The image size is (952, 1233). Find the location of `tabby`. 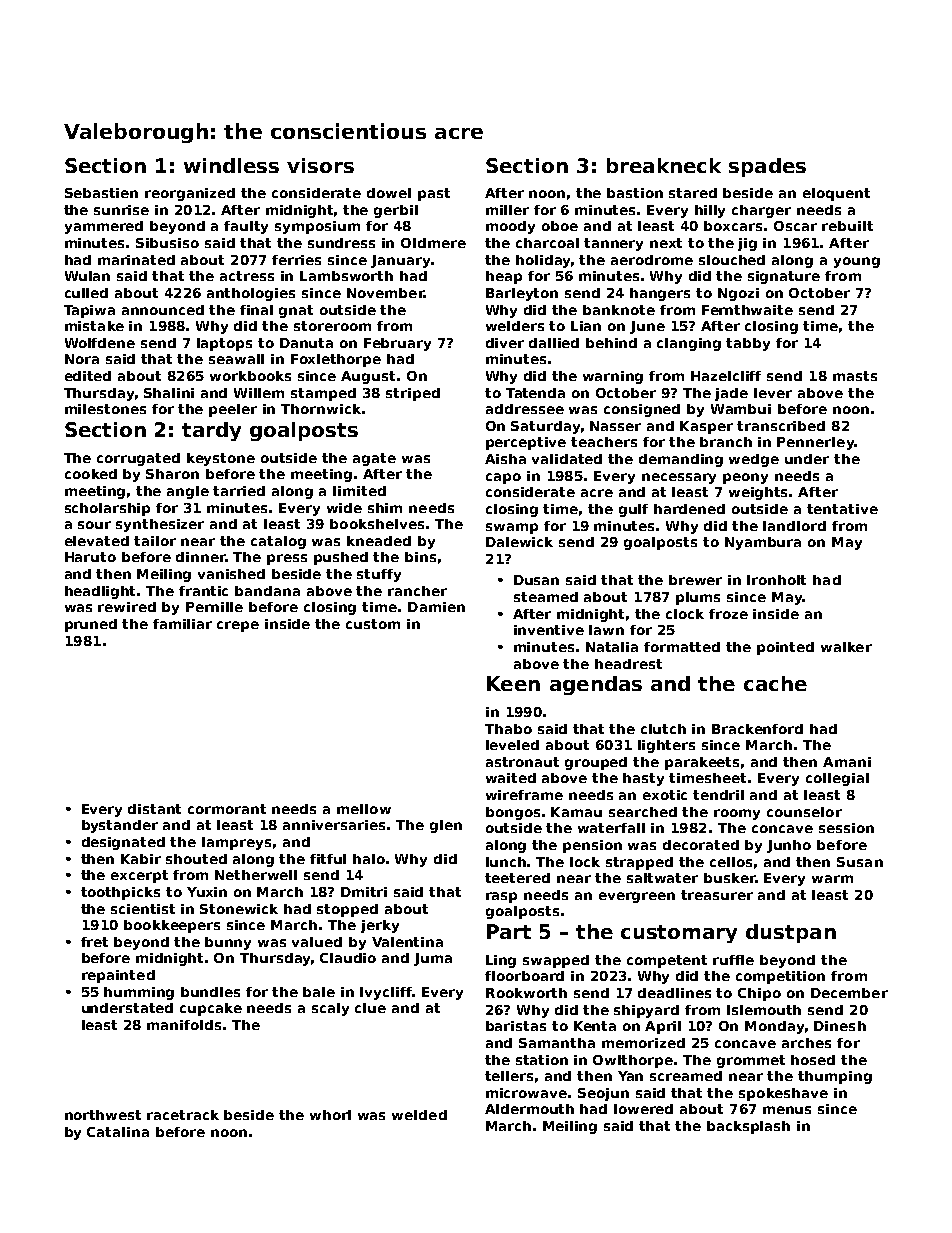

tabby is located at coordinates (748, 344).
